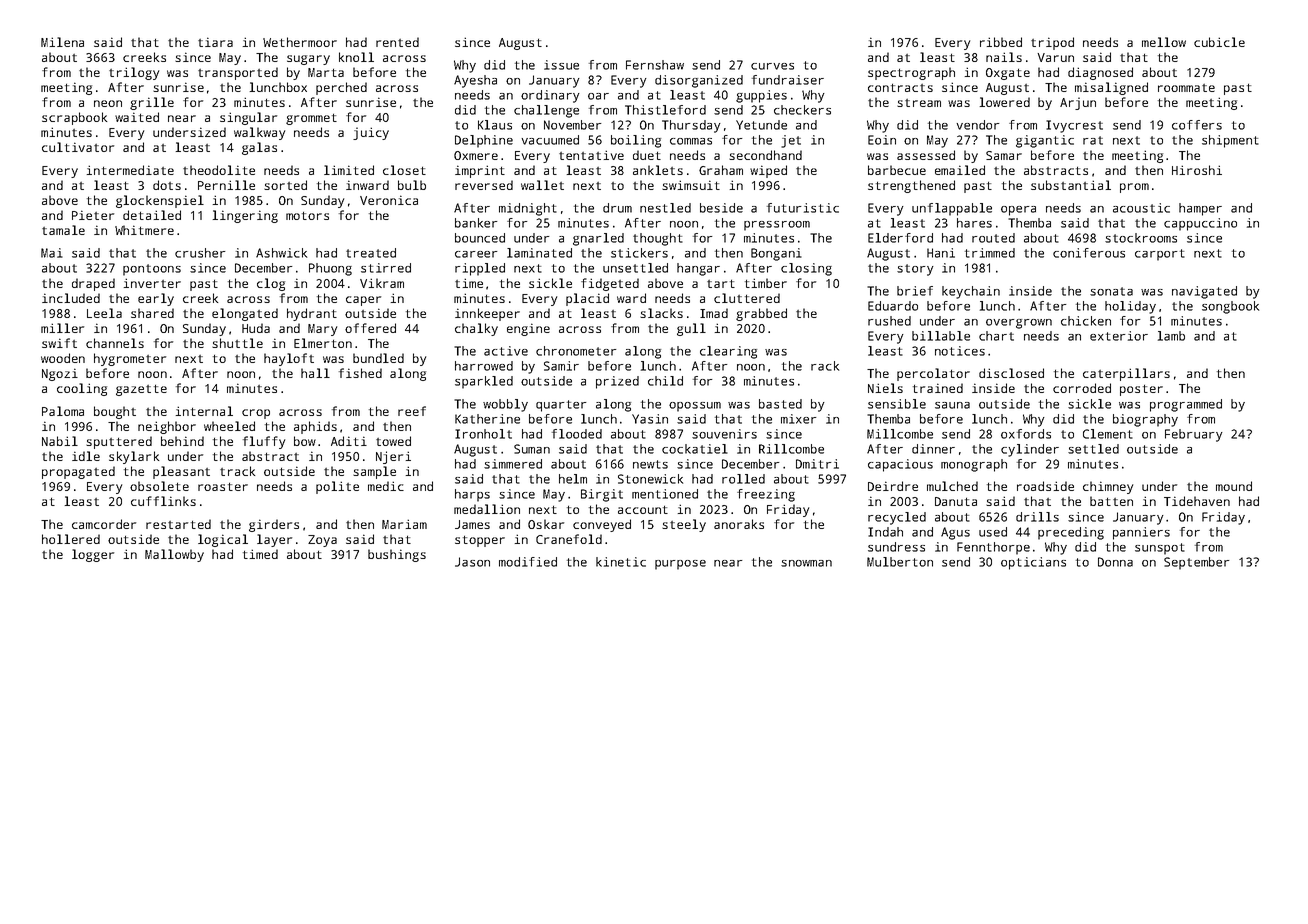 The width and height of the screenshot is (1308, 924). Describe the element at coordinates (658, 239) in the screenshot. I see `thought` at that location.
